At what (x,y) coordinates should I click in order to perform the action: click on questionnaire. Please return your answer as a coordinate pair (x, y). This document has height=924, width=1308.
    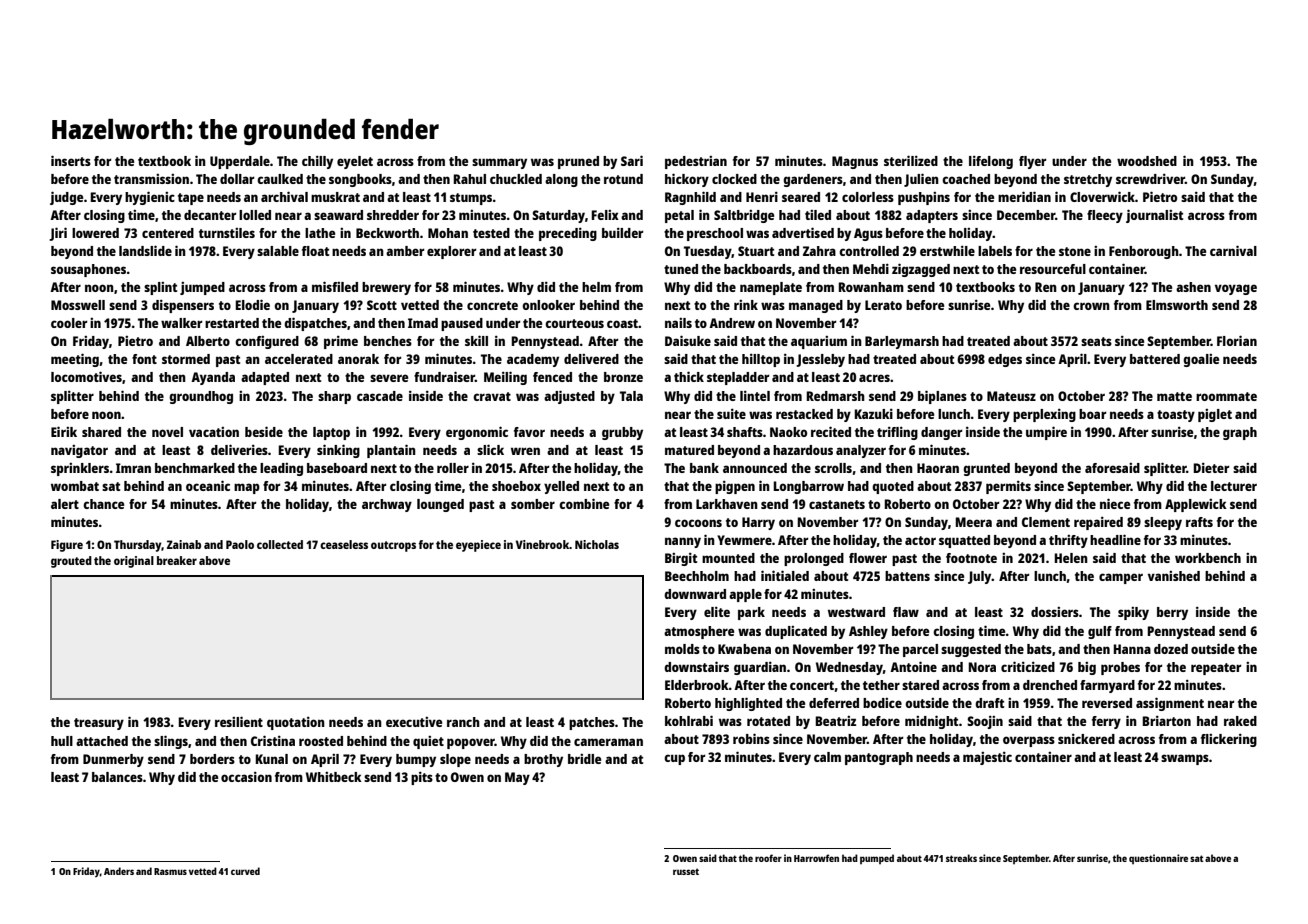
    Looking at the image, I should click on (1158, 859).
